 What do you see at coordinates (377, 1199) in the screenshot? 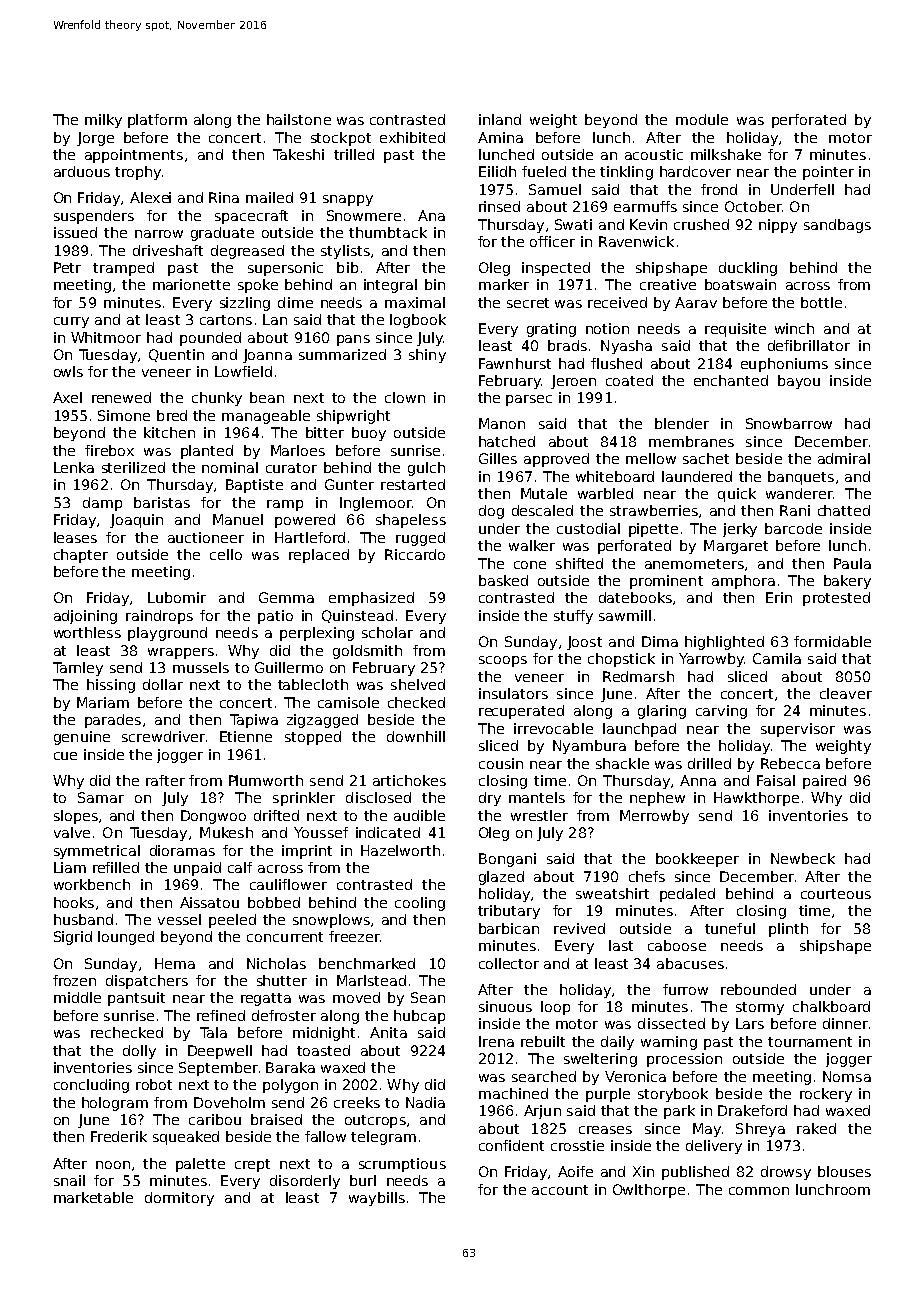
I see `waybills` at bounding box center [377, 1199].
